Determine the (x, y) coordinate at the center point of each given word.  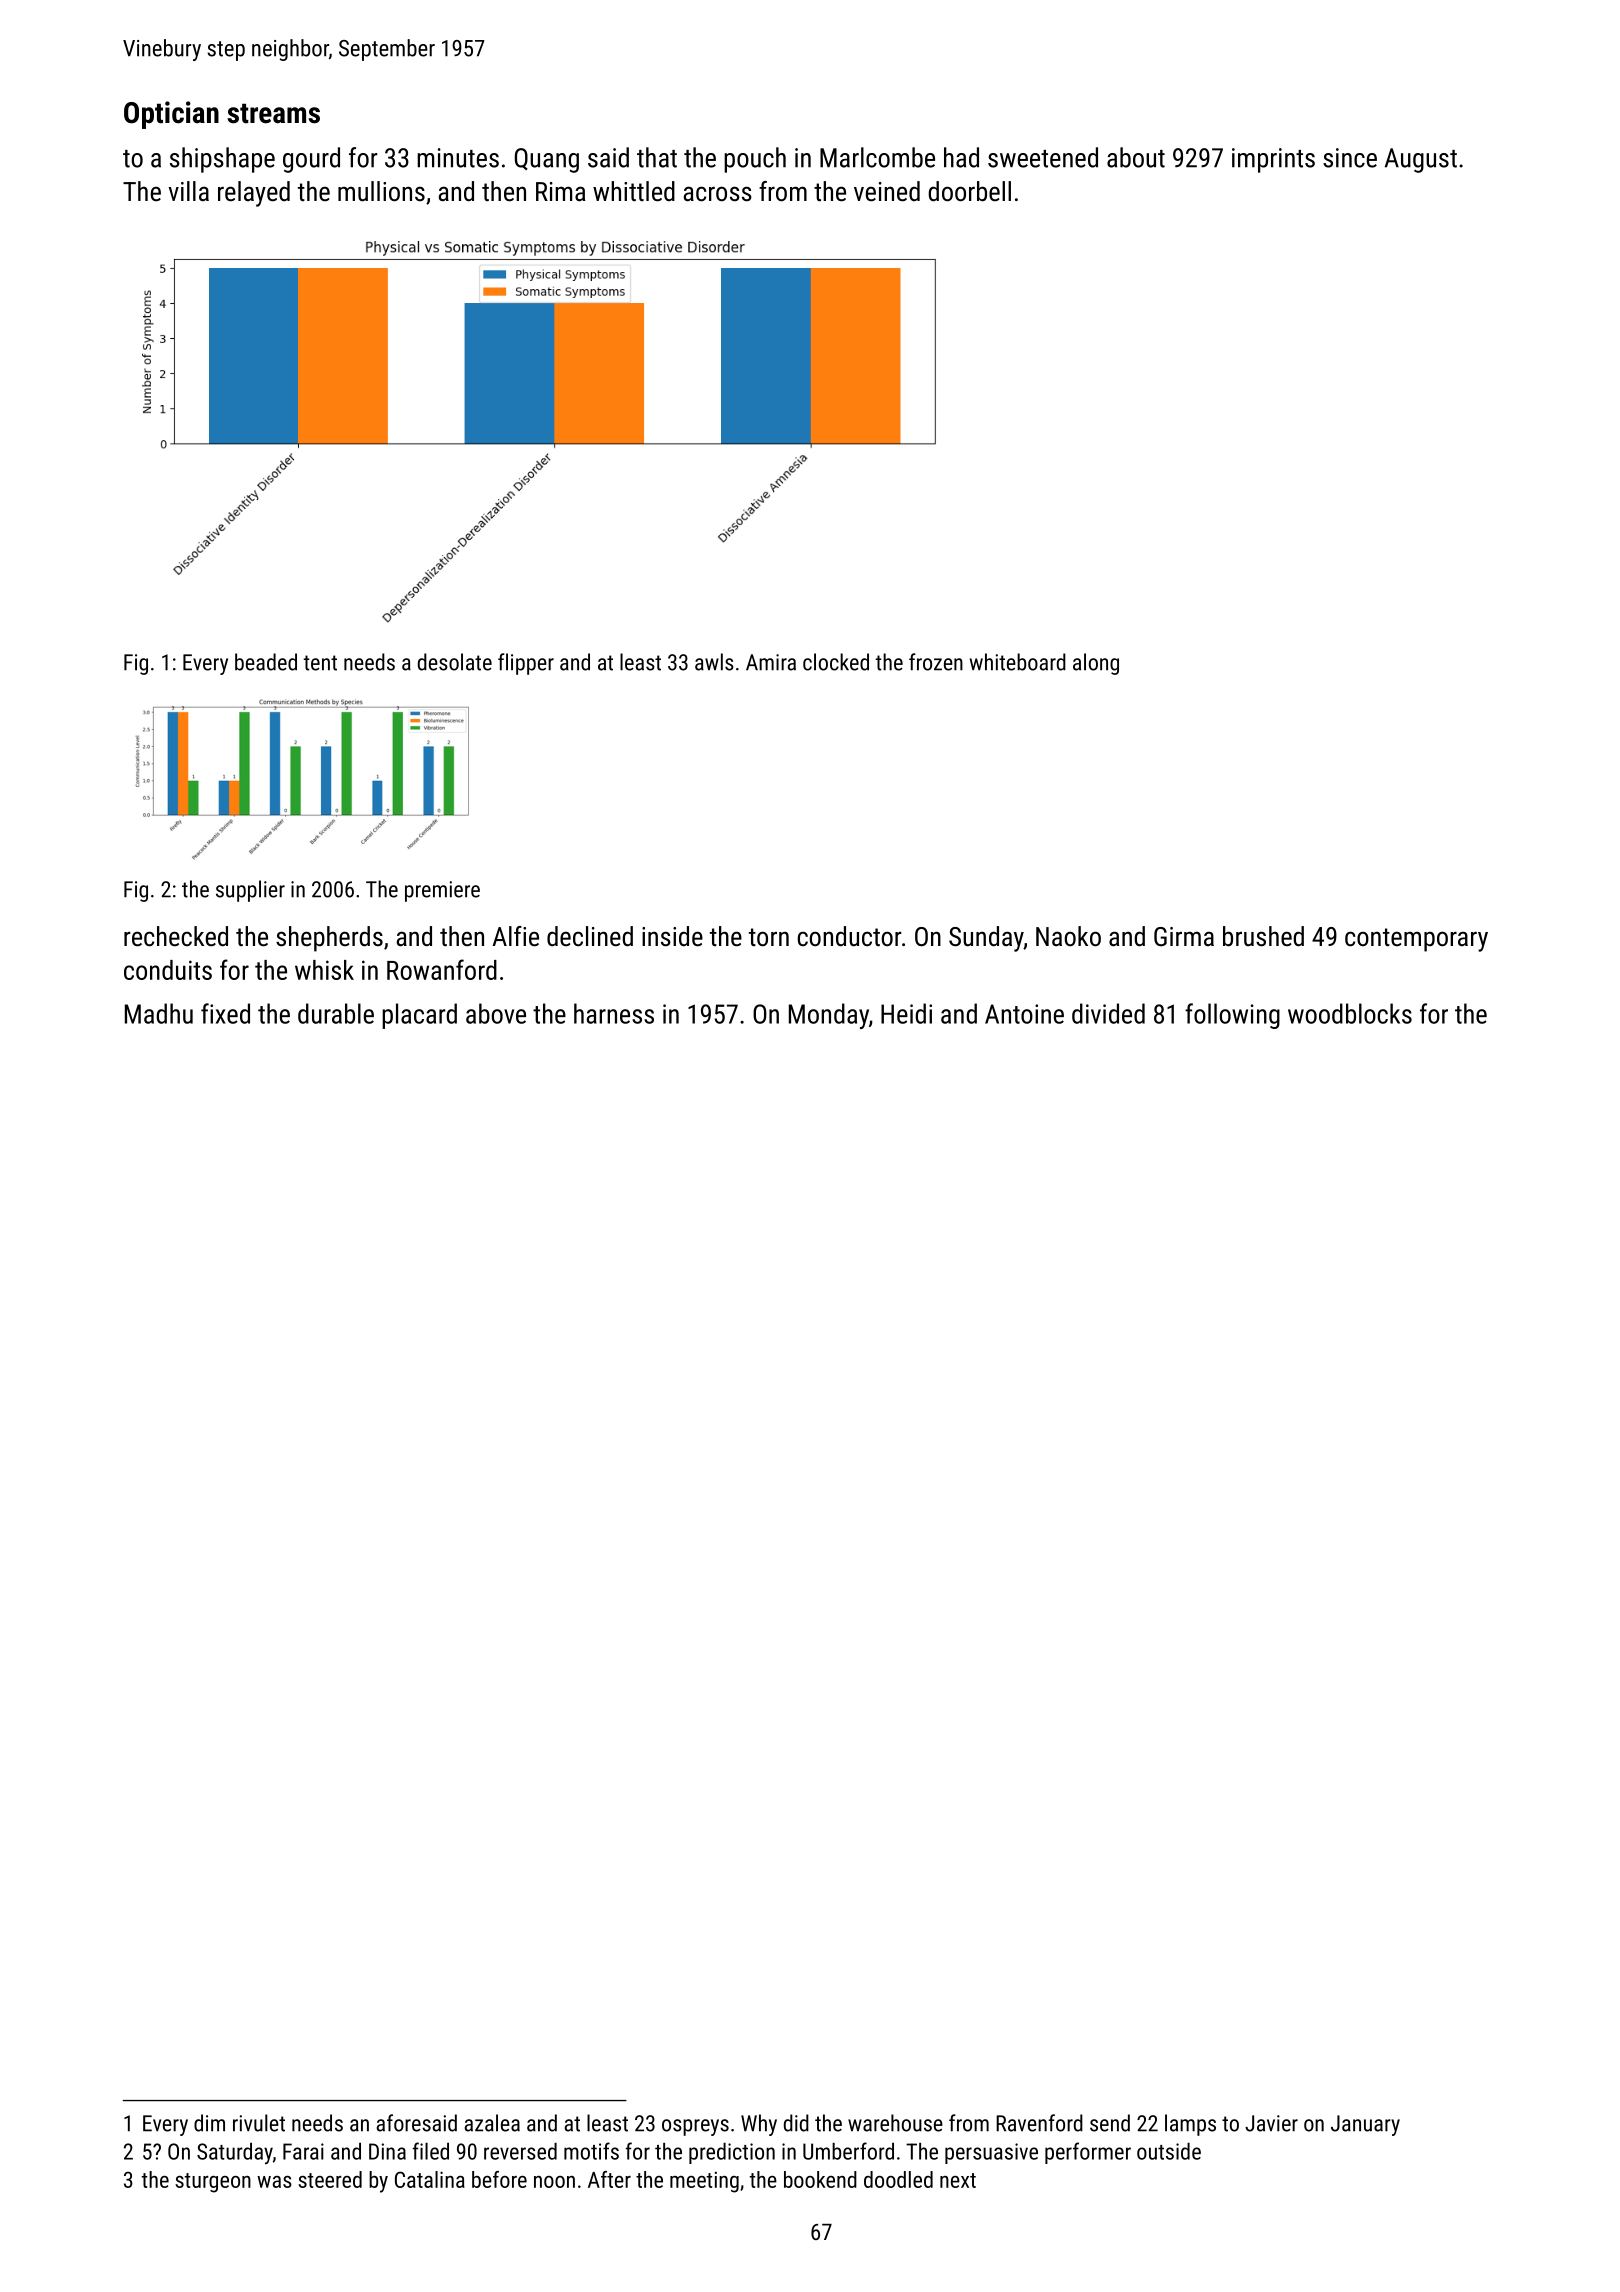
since (1350, 158)
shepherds (329, 939)
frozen (936, 662)
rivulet (259, 2123)
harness (614, 1013)
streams (273, 113)
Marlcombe (877, 157)
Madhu (159, 1013)
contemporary (1416, 940)
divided (1108, 1013)
